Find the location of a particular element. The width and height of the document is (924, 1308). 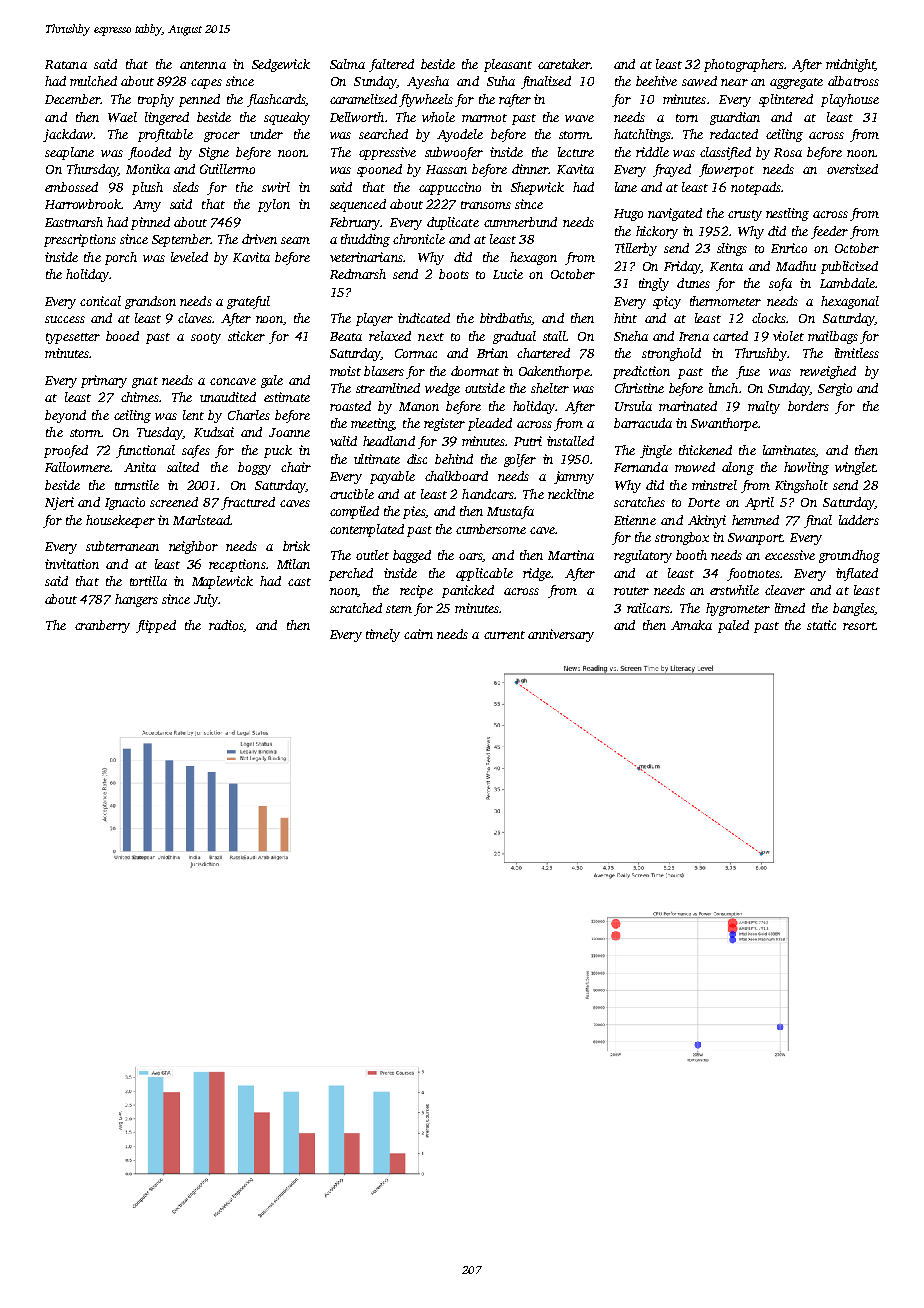

Fallowmere is located at coordinates (77, 467).
